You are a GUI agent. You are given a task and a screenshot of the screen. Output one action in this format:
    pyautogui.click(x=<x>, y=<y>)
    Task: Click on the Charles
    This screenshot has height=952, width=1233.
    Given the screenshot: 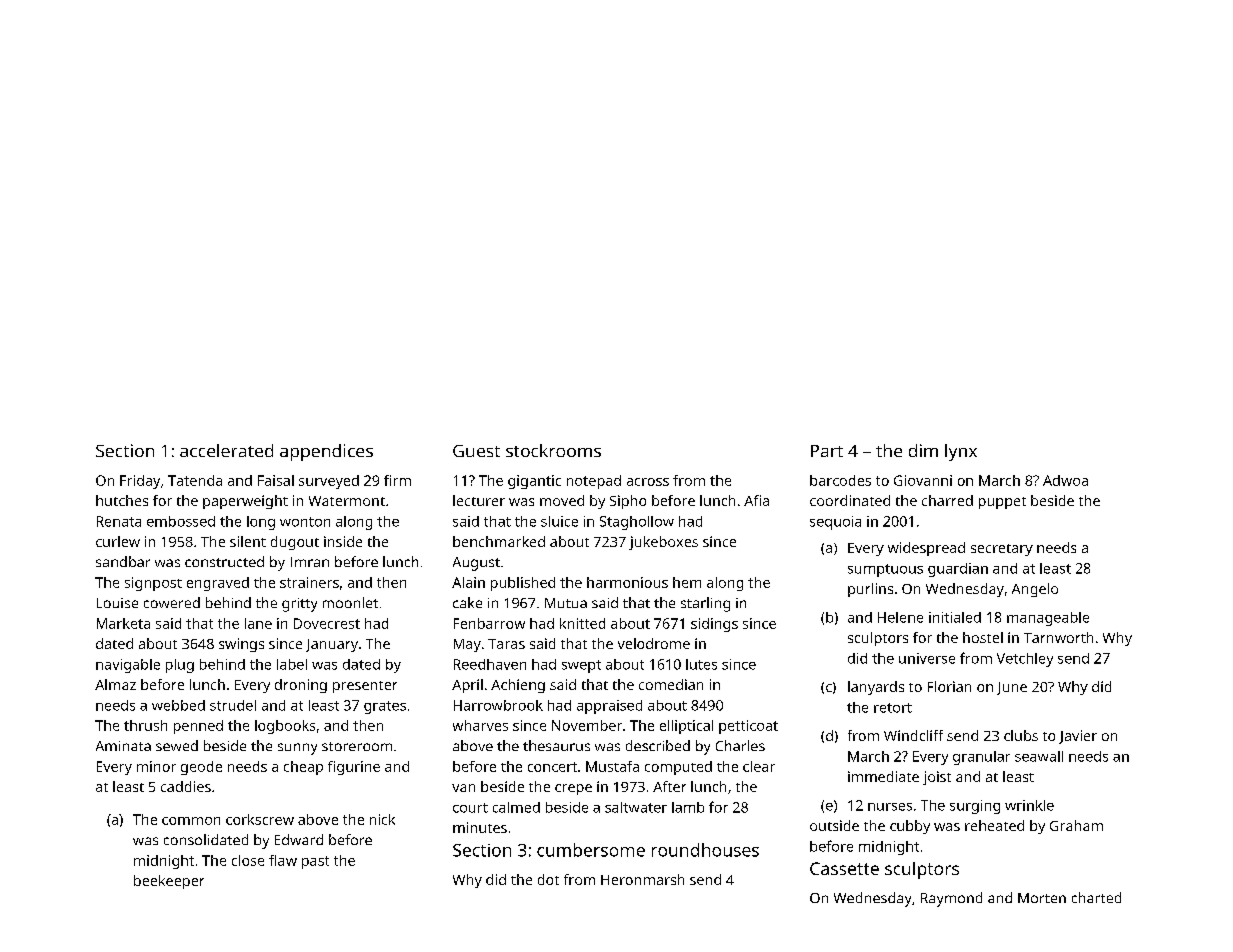 What is the action you would take?
    pyautogui.click(x=740, y=745)
